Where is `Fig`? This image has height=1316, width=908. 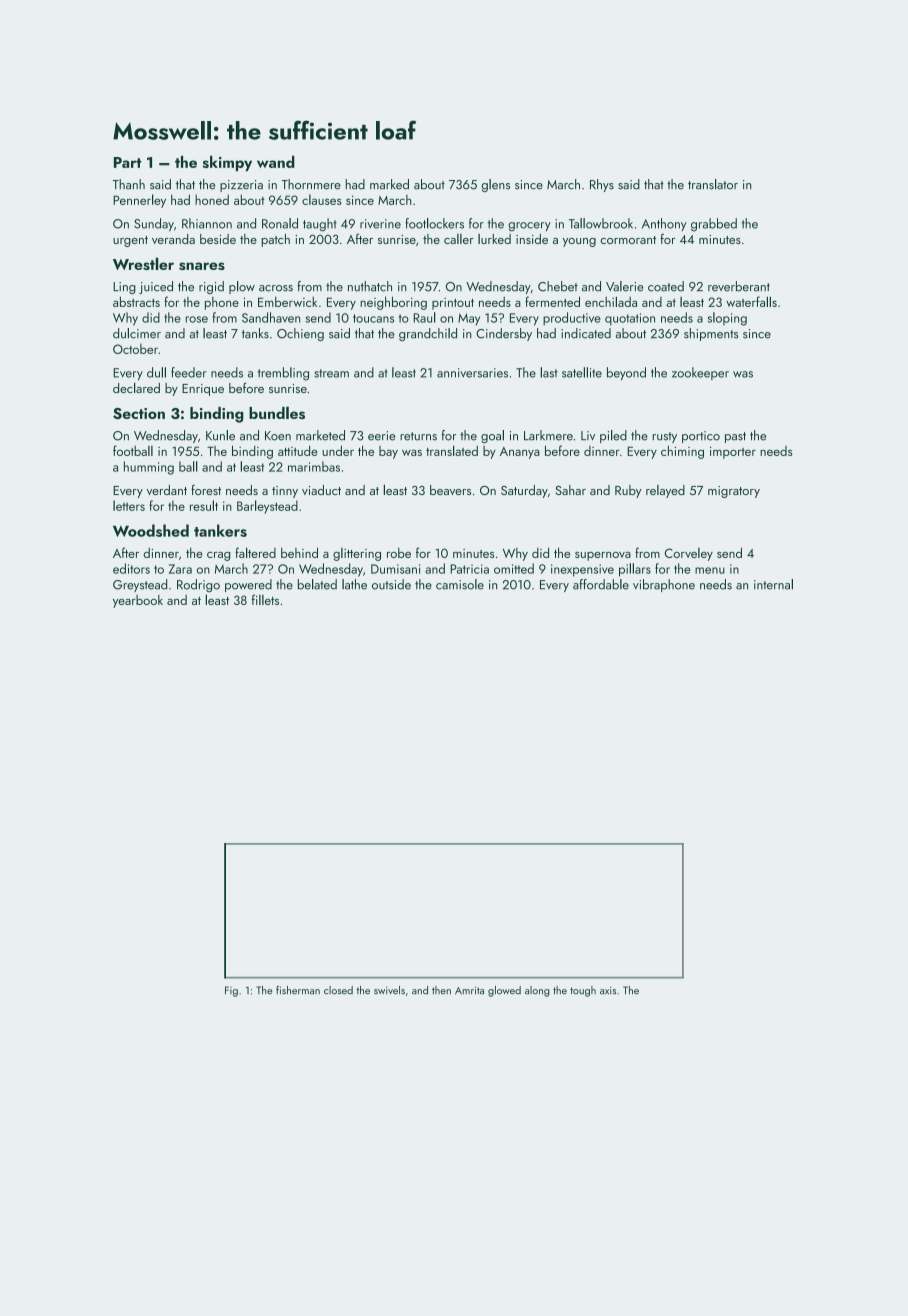 Fig is located at coordinates (231, 991).
